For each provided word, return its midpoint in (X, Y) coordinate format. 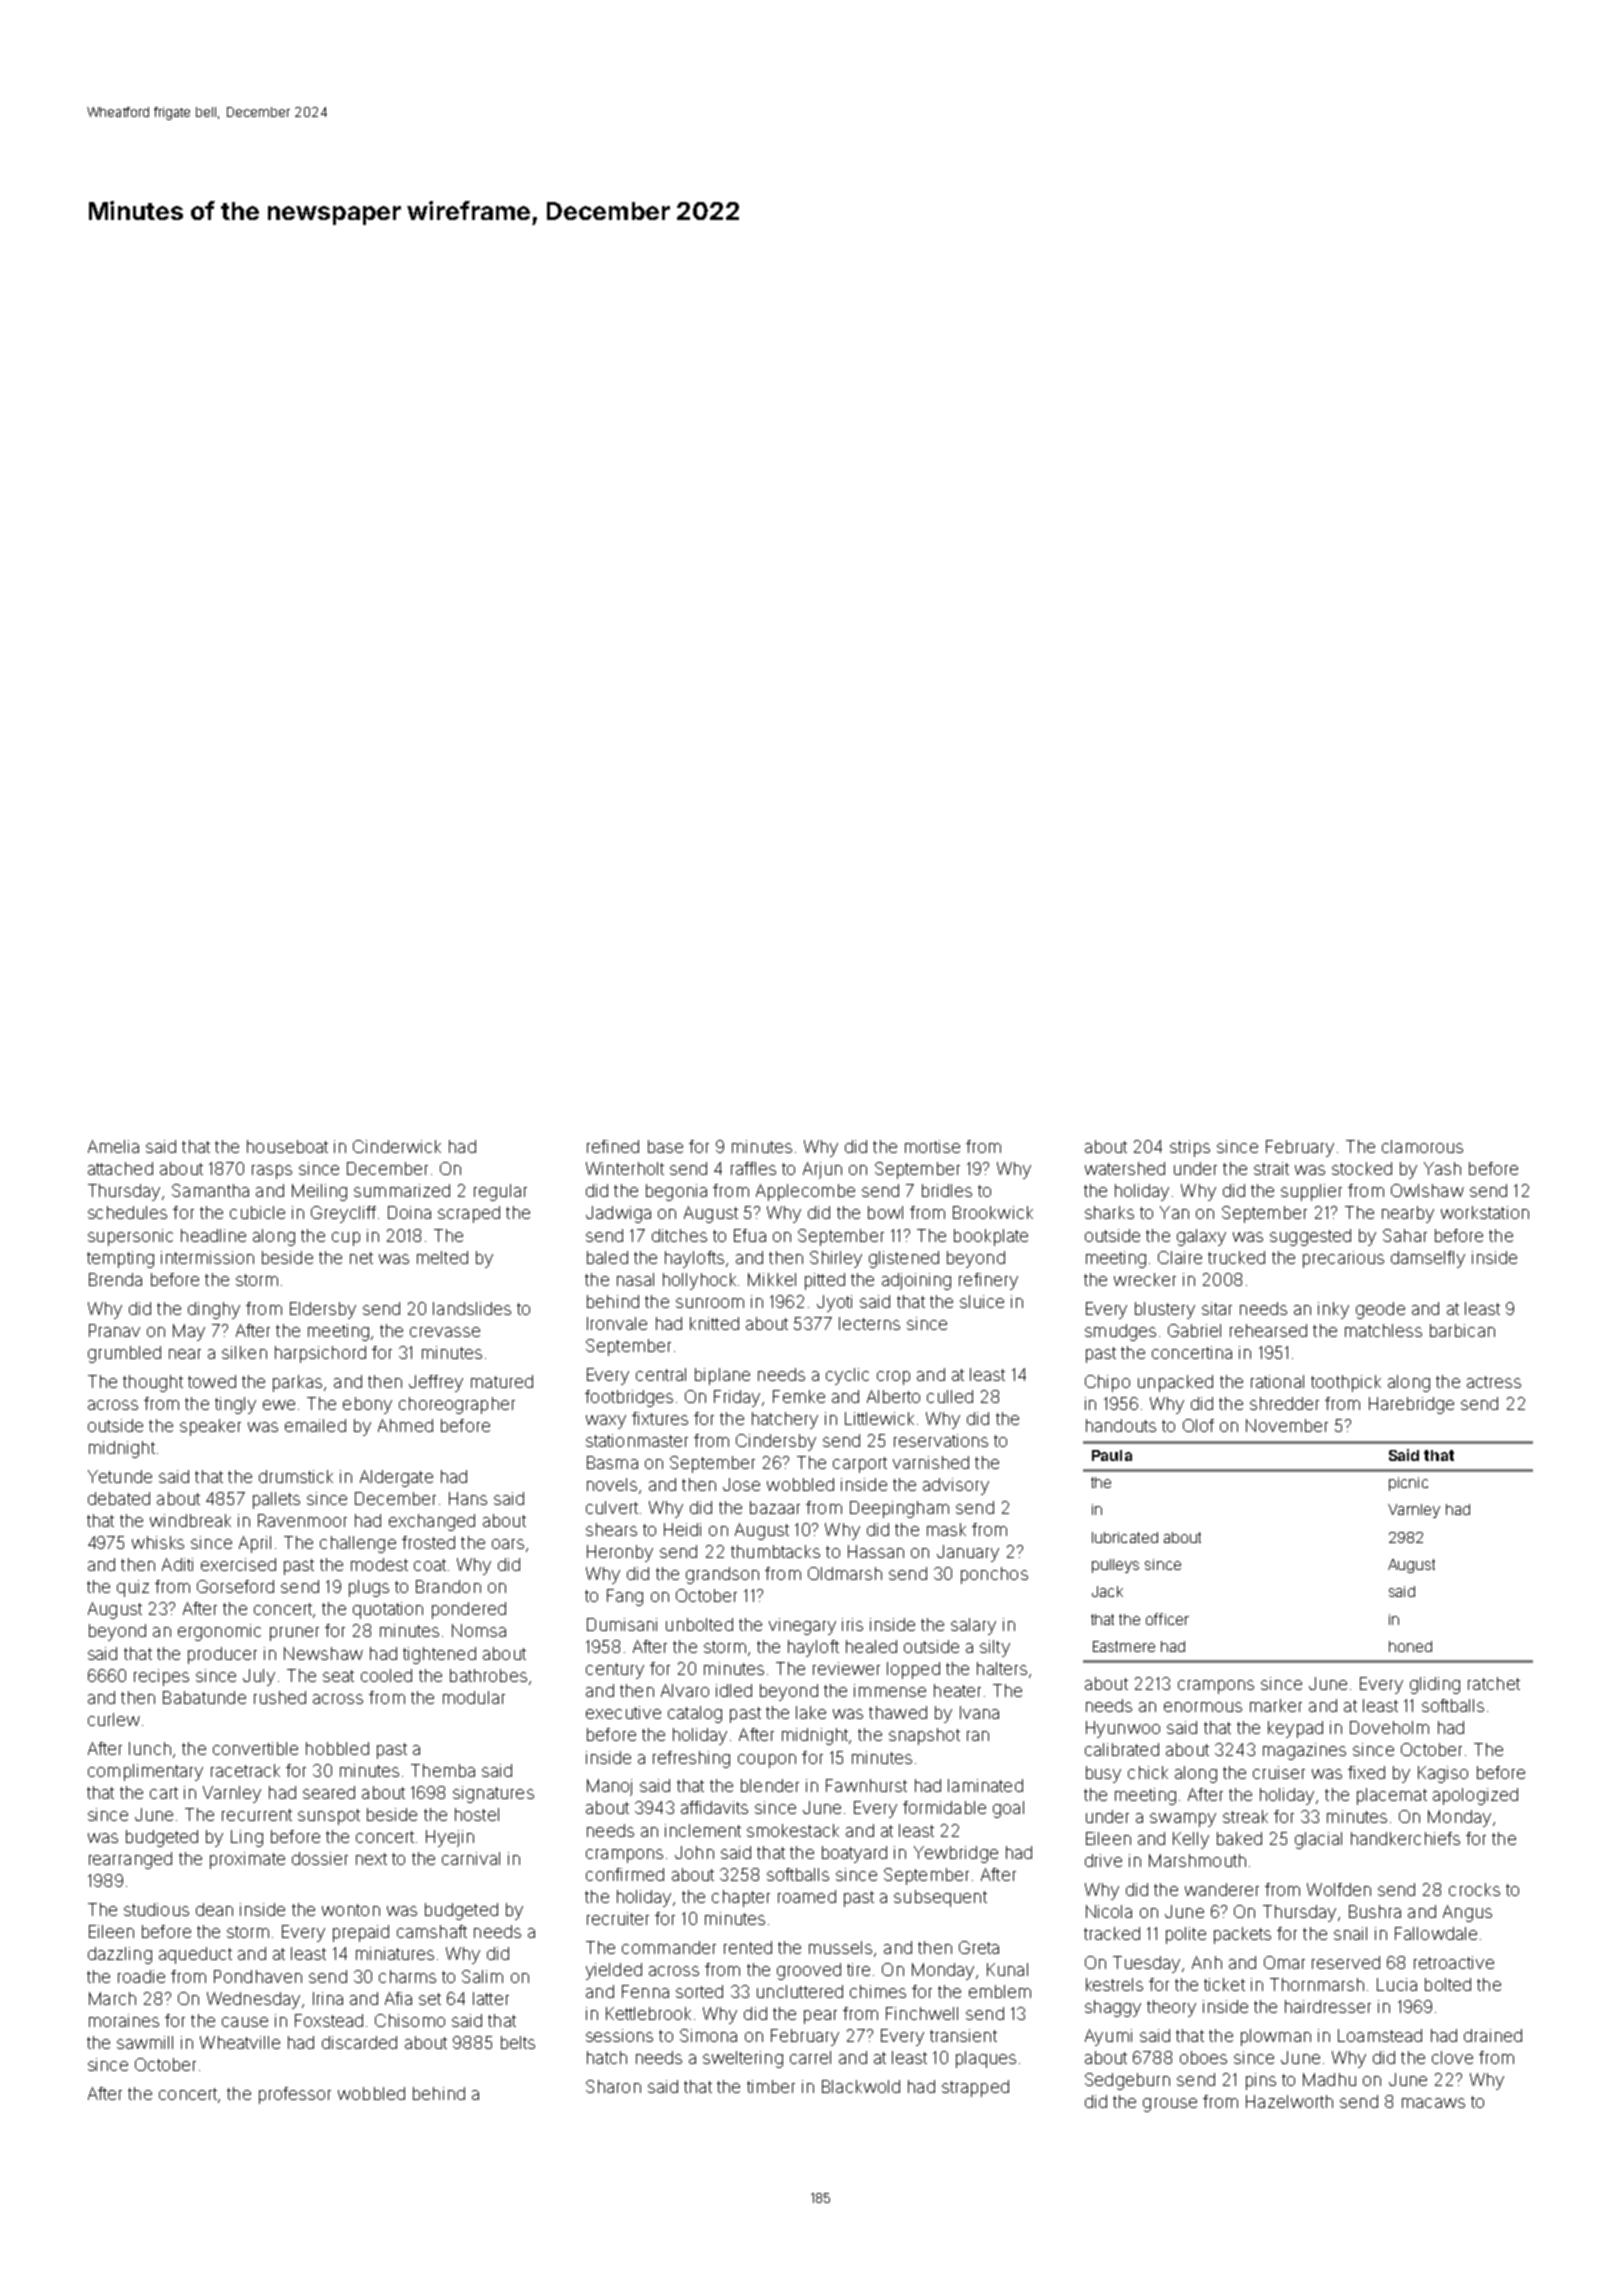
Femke (799, 1396)
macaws (1433, 2103)
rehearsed (1268, 1330)
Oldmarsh (845, 1573)
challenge (358, 1544)
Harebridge (1411, 1405)
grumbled (124, 1354)
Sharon (613, 2086)
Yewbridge (956, 1854)
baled (607, 1257)
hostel (477, 1814)
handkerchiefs (1405, 1838)
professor (295, 2095)
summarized (402, 1190)
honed (1410, 1646)
